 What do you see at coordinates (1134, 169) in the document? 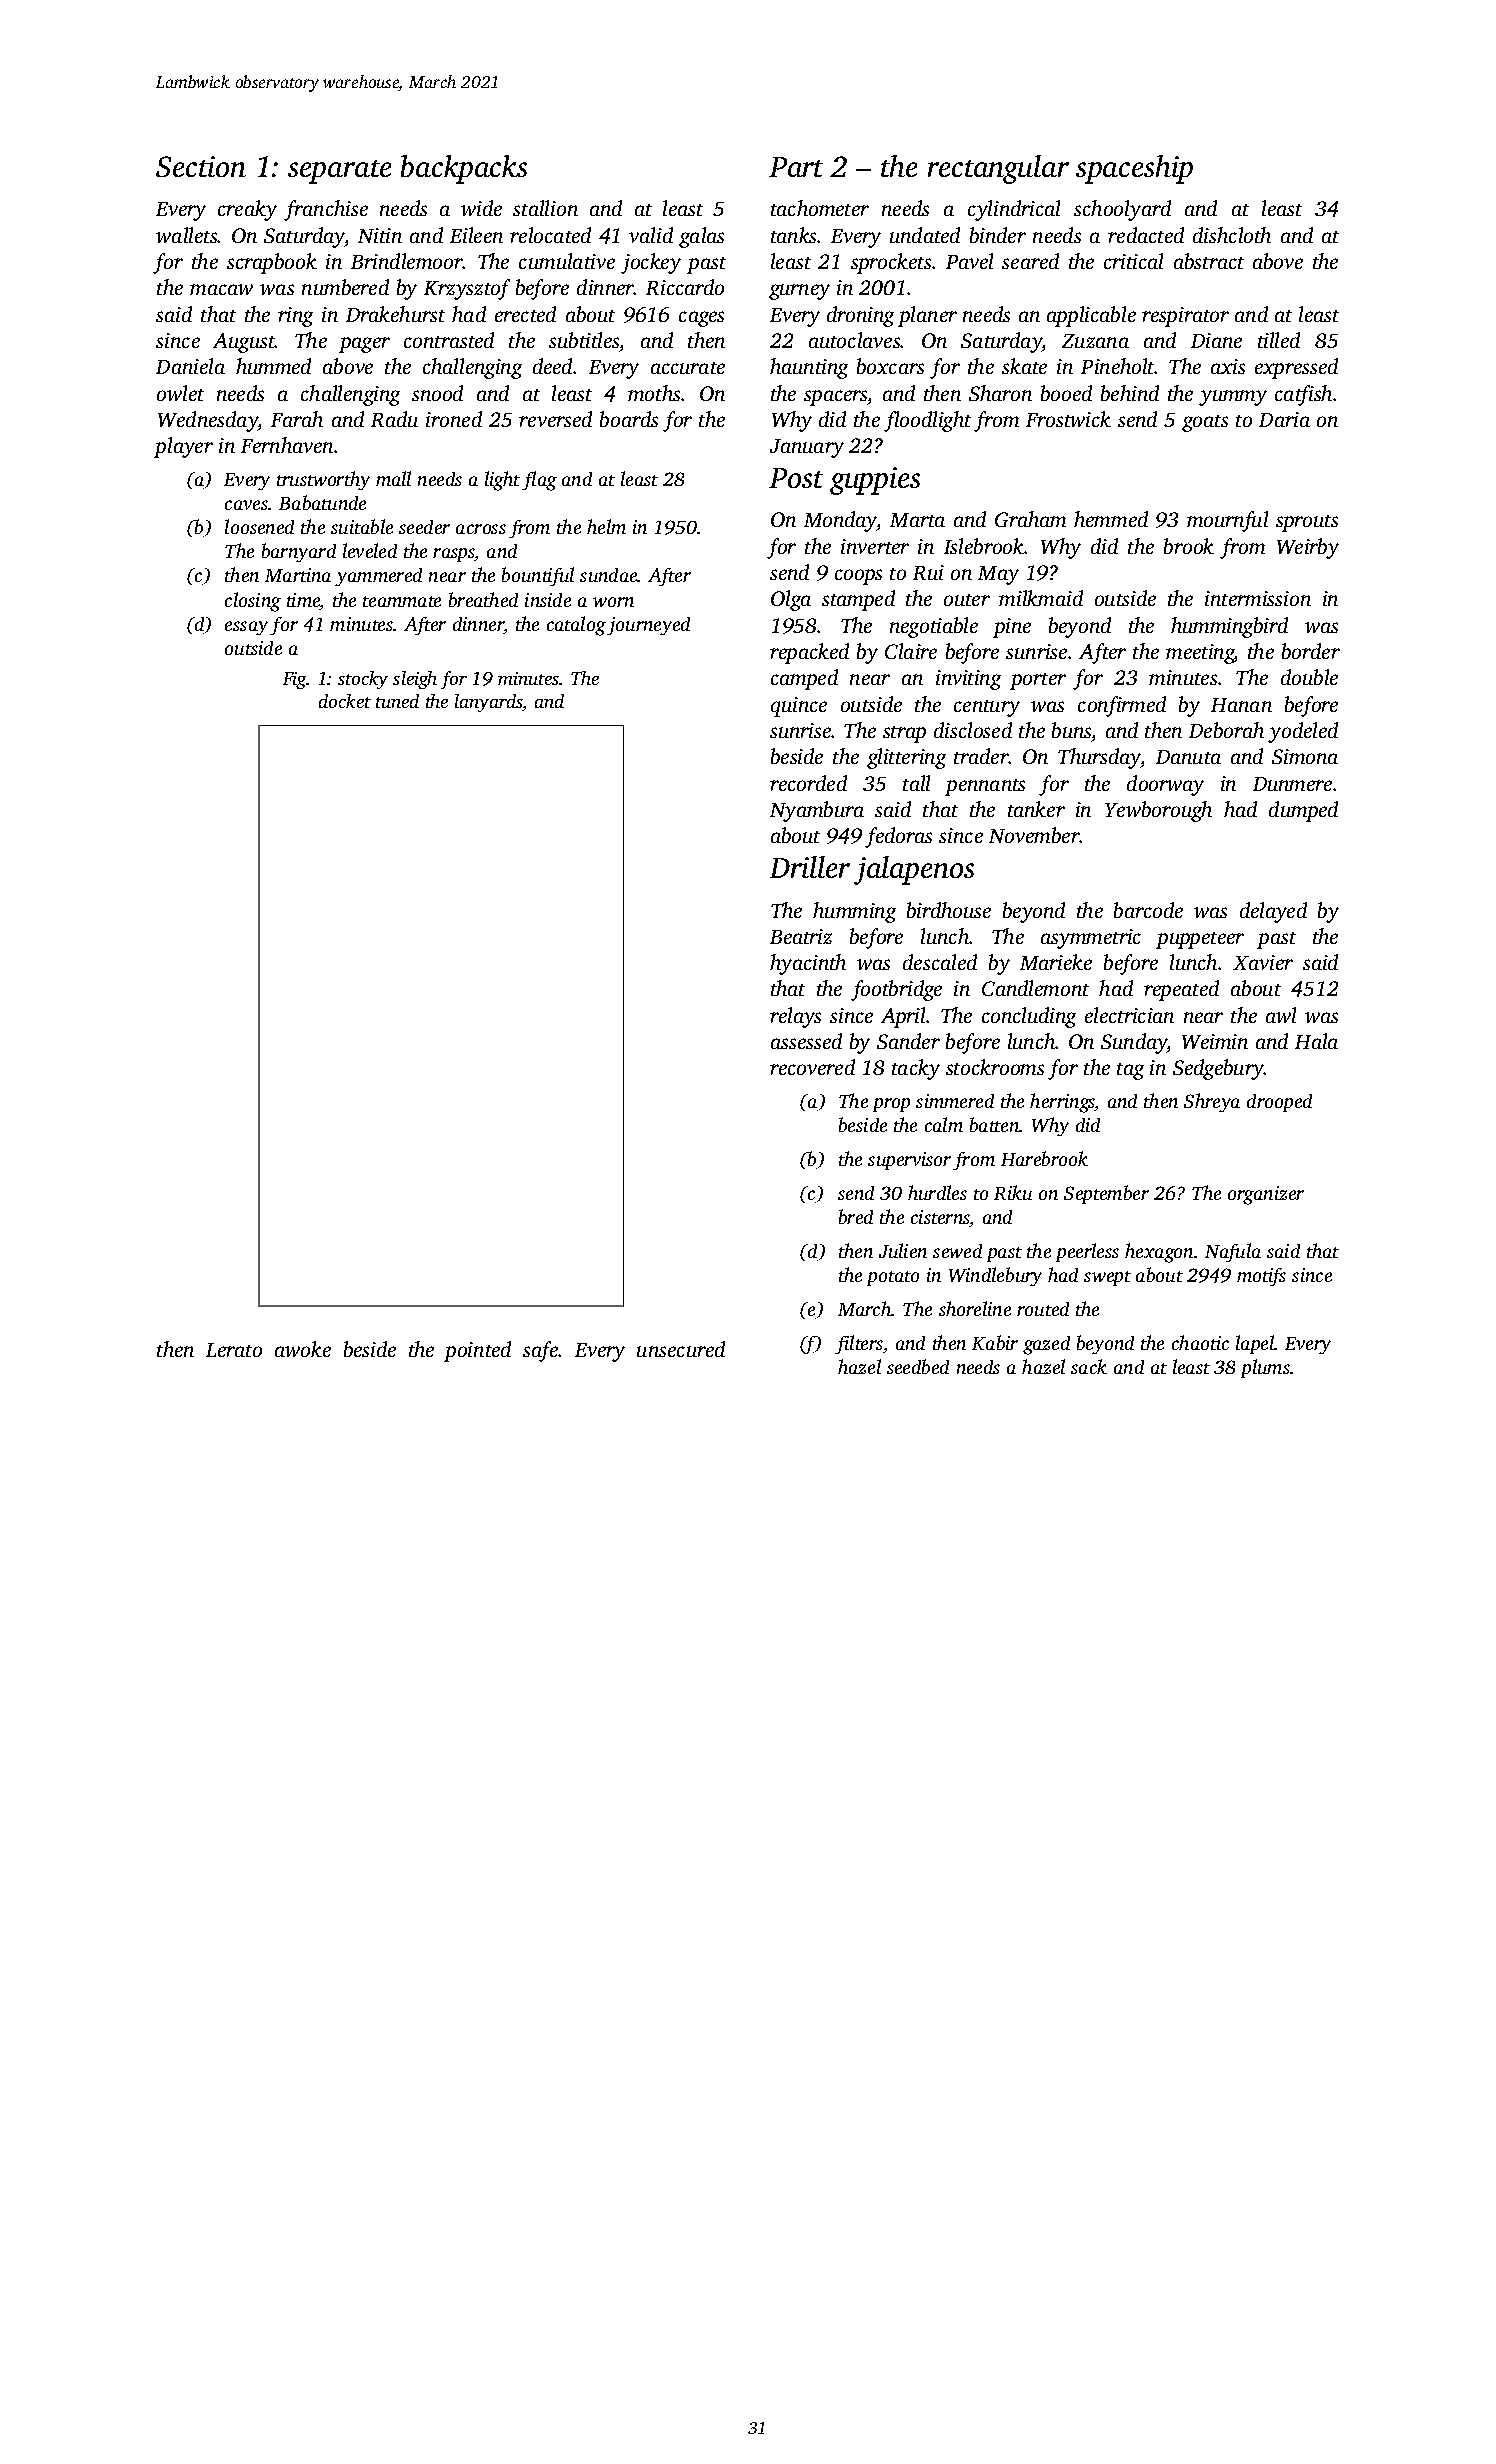
I see `spaceship` at bounding box center [1134, 169].
